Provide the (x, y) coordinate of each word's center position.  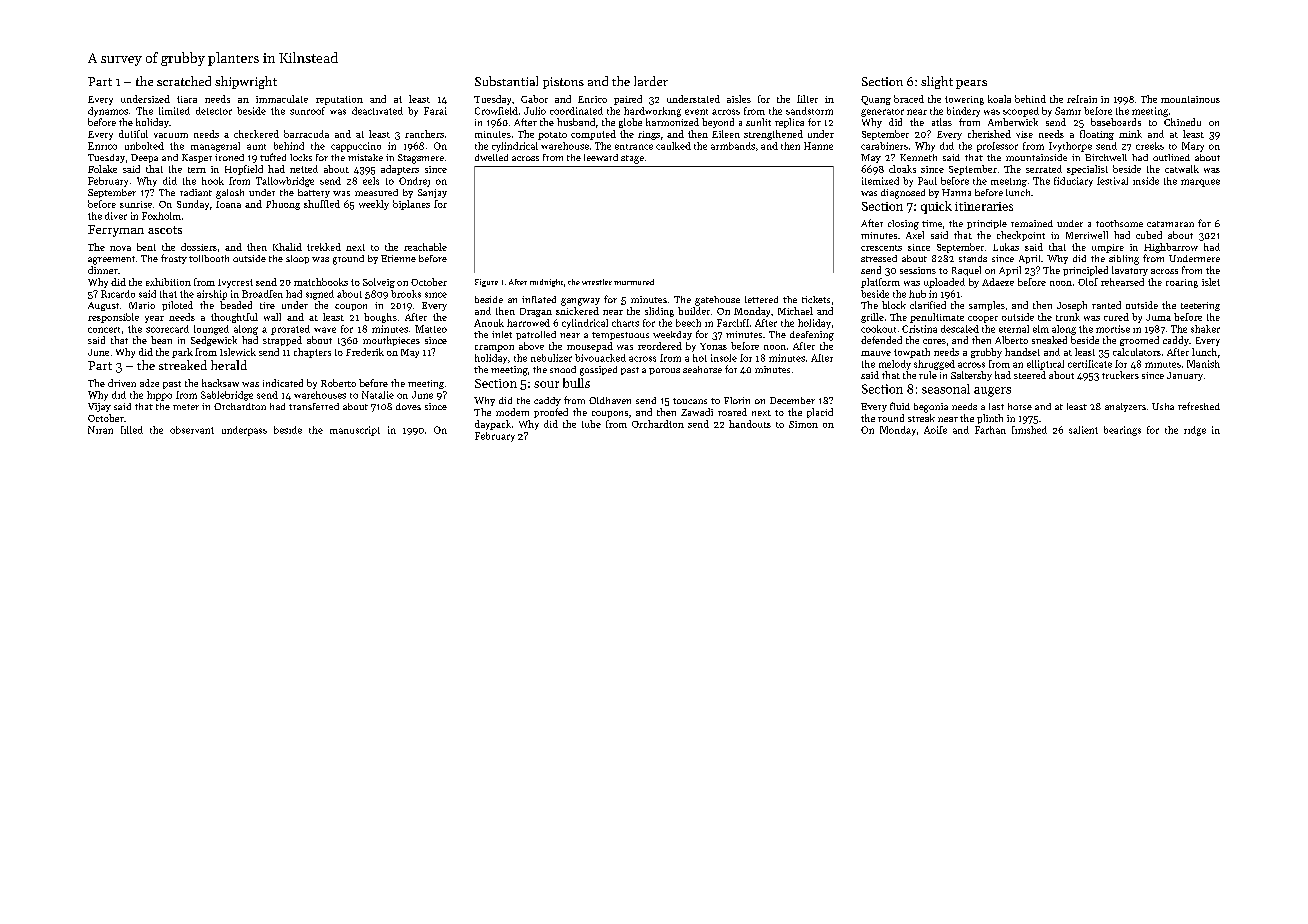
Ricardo (118, 294)
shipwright (246, 82)
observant (192, 430)
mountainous (1190, 99)
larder (651, 81)
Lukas (1006, 247)
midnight (546, 283)
